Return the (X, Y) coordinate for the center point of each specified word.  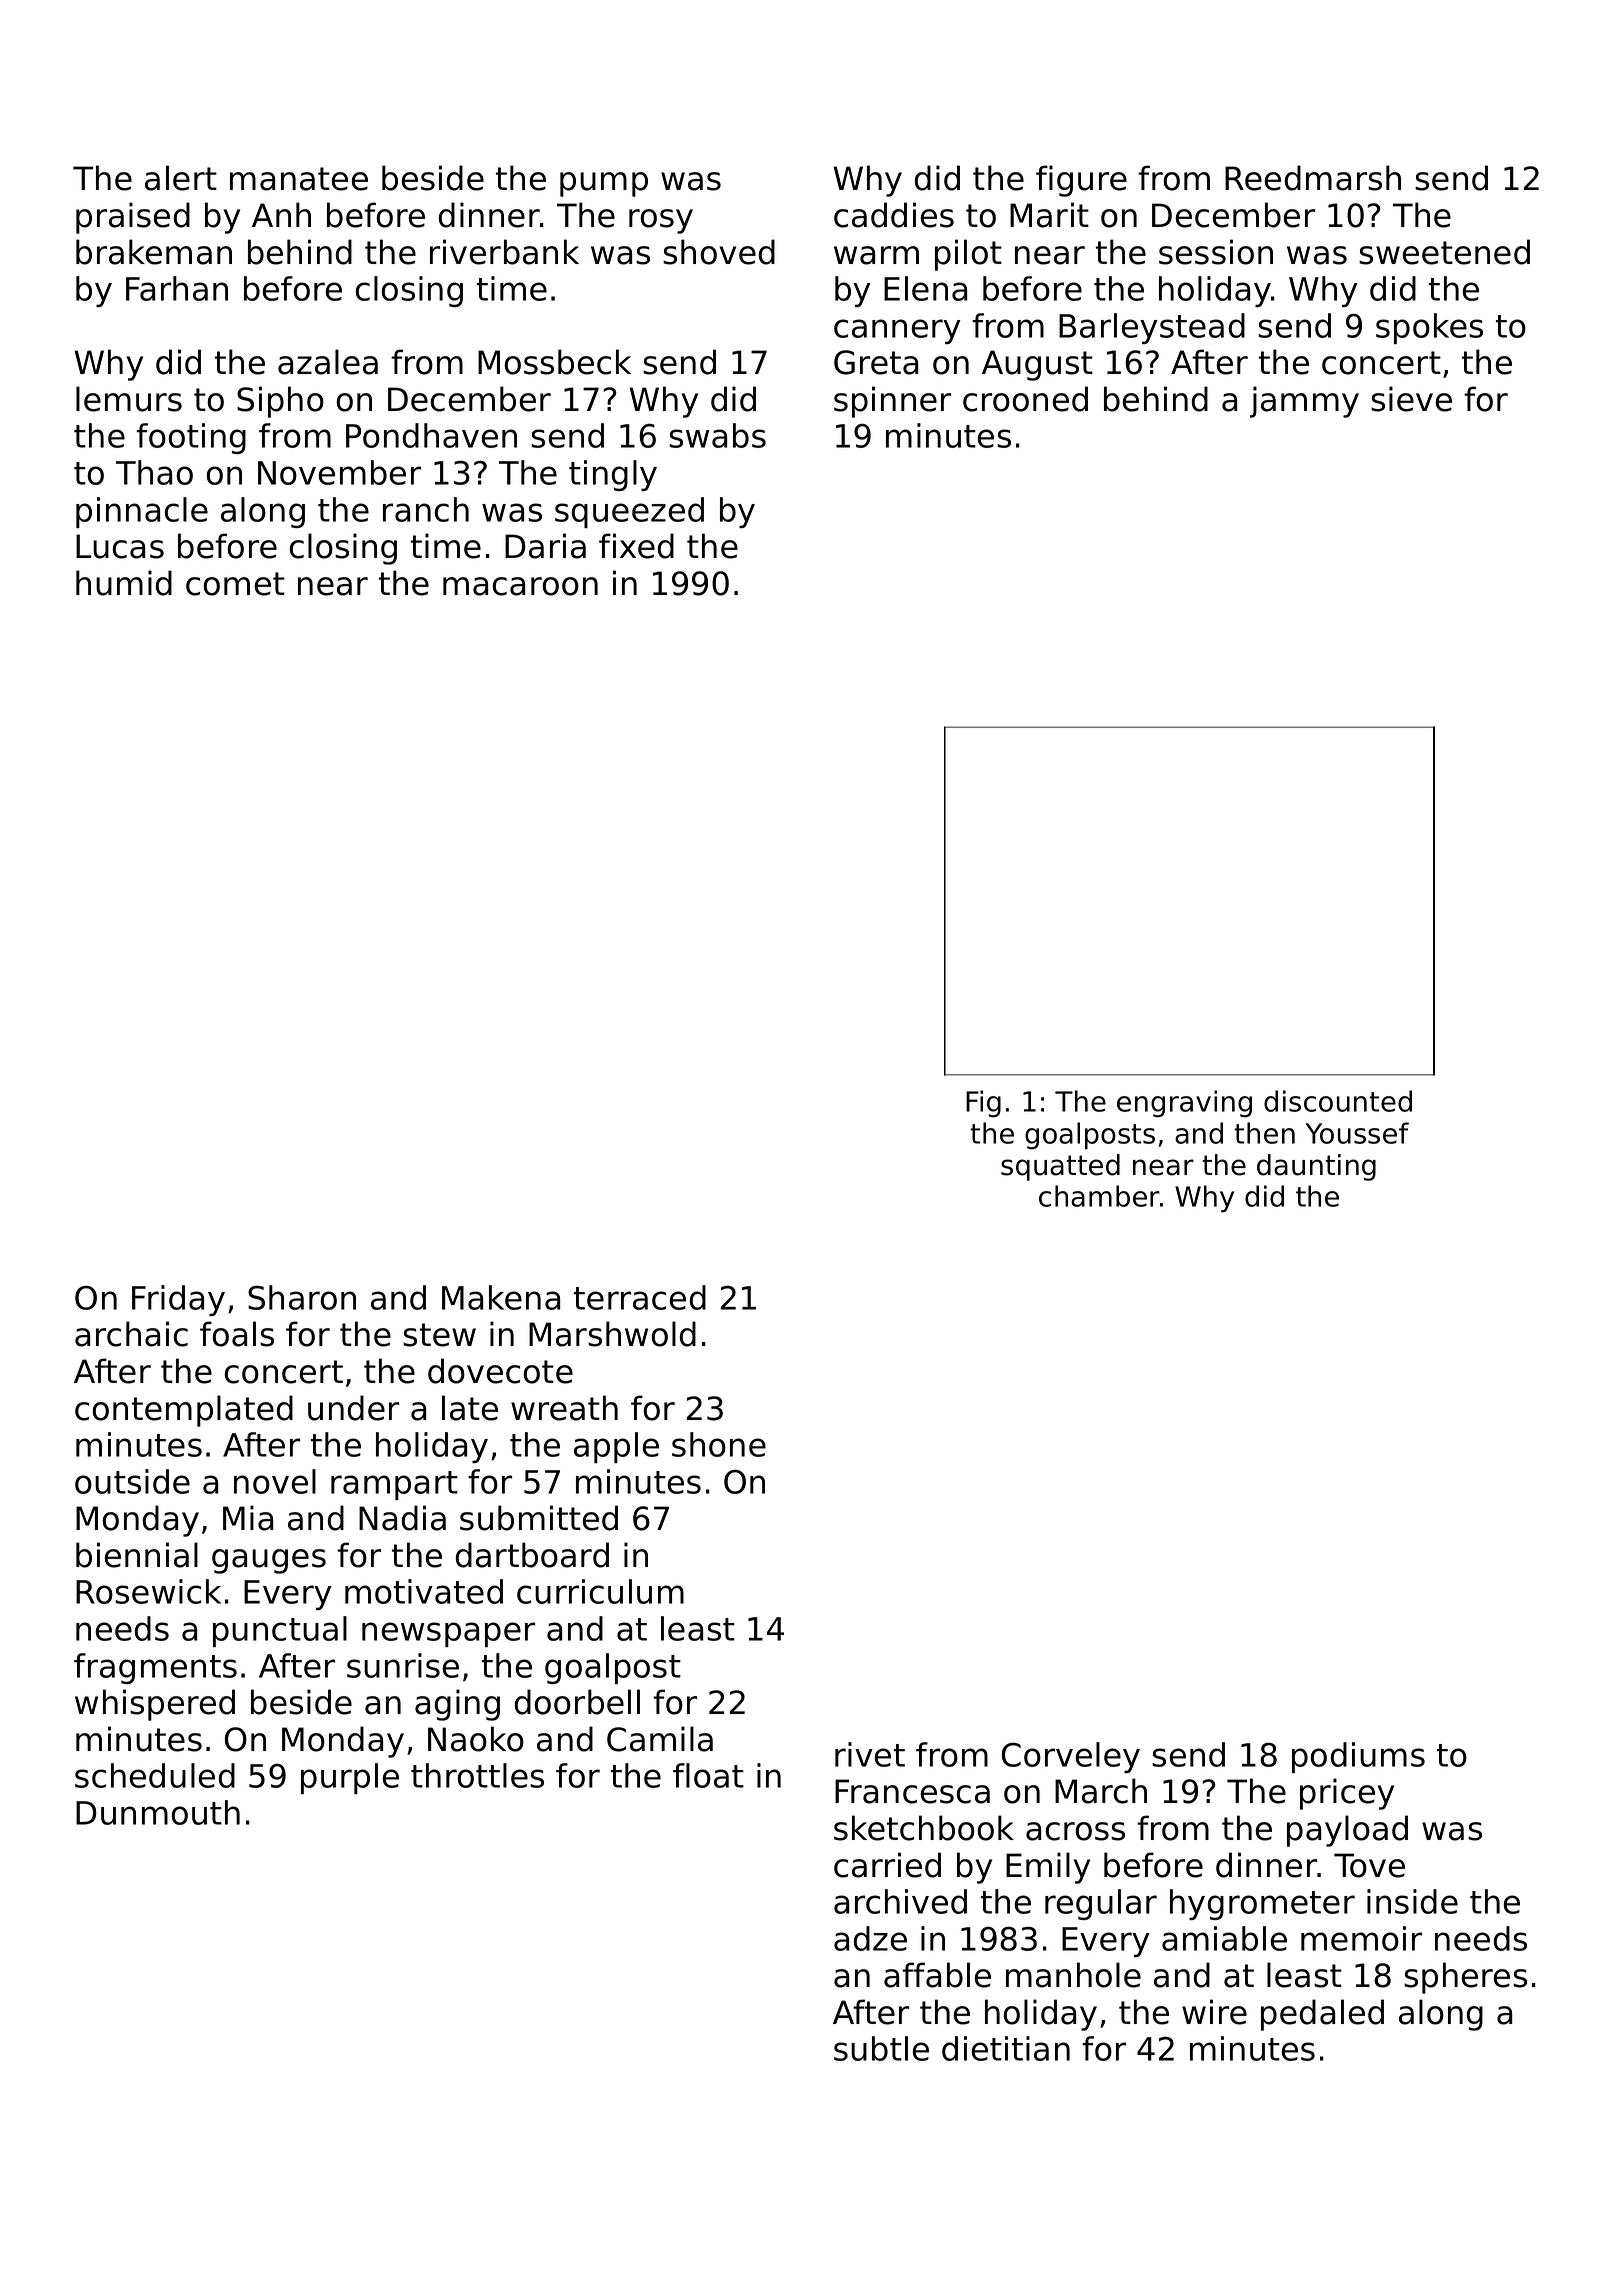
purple (350, 1778)
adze (870, 1938)
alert (181, 178)
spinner (892, 402)
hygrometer (1262, 1904)
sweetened (1444, 252)
